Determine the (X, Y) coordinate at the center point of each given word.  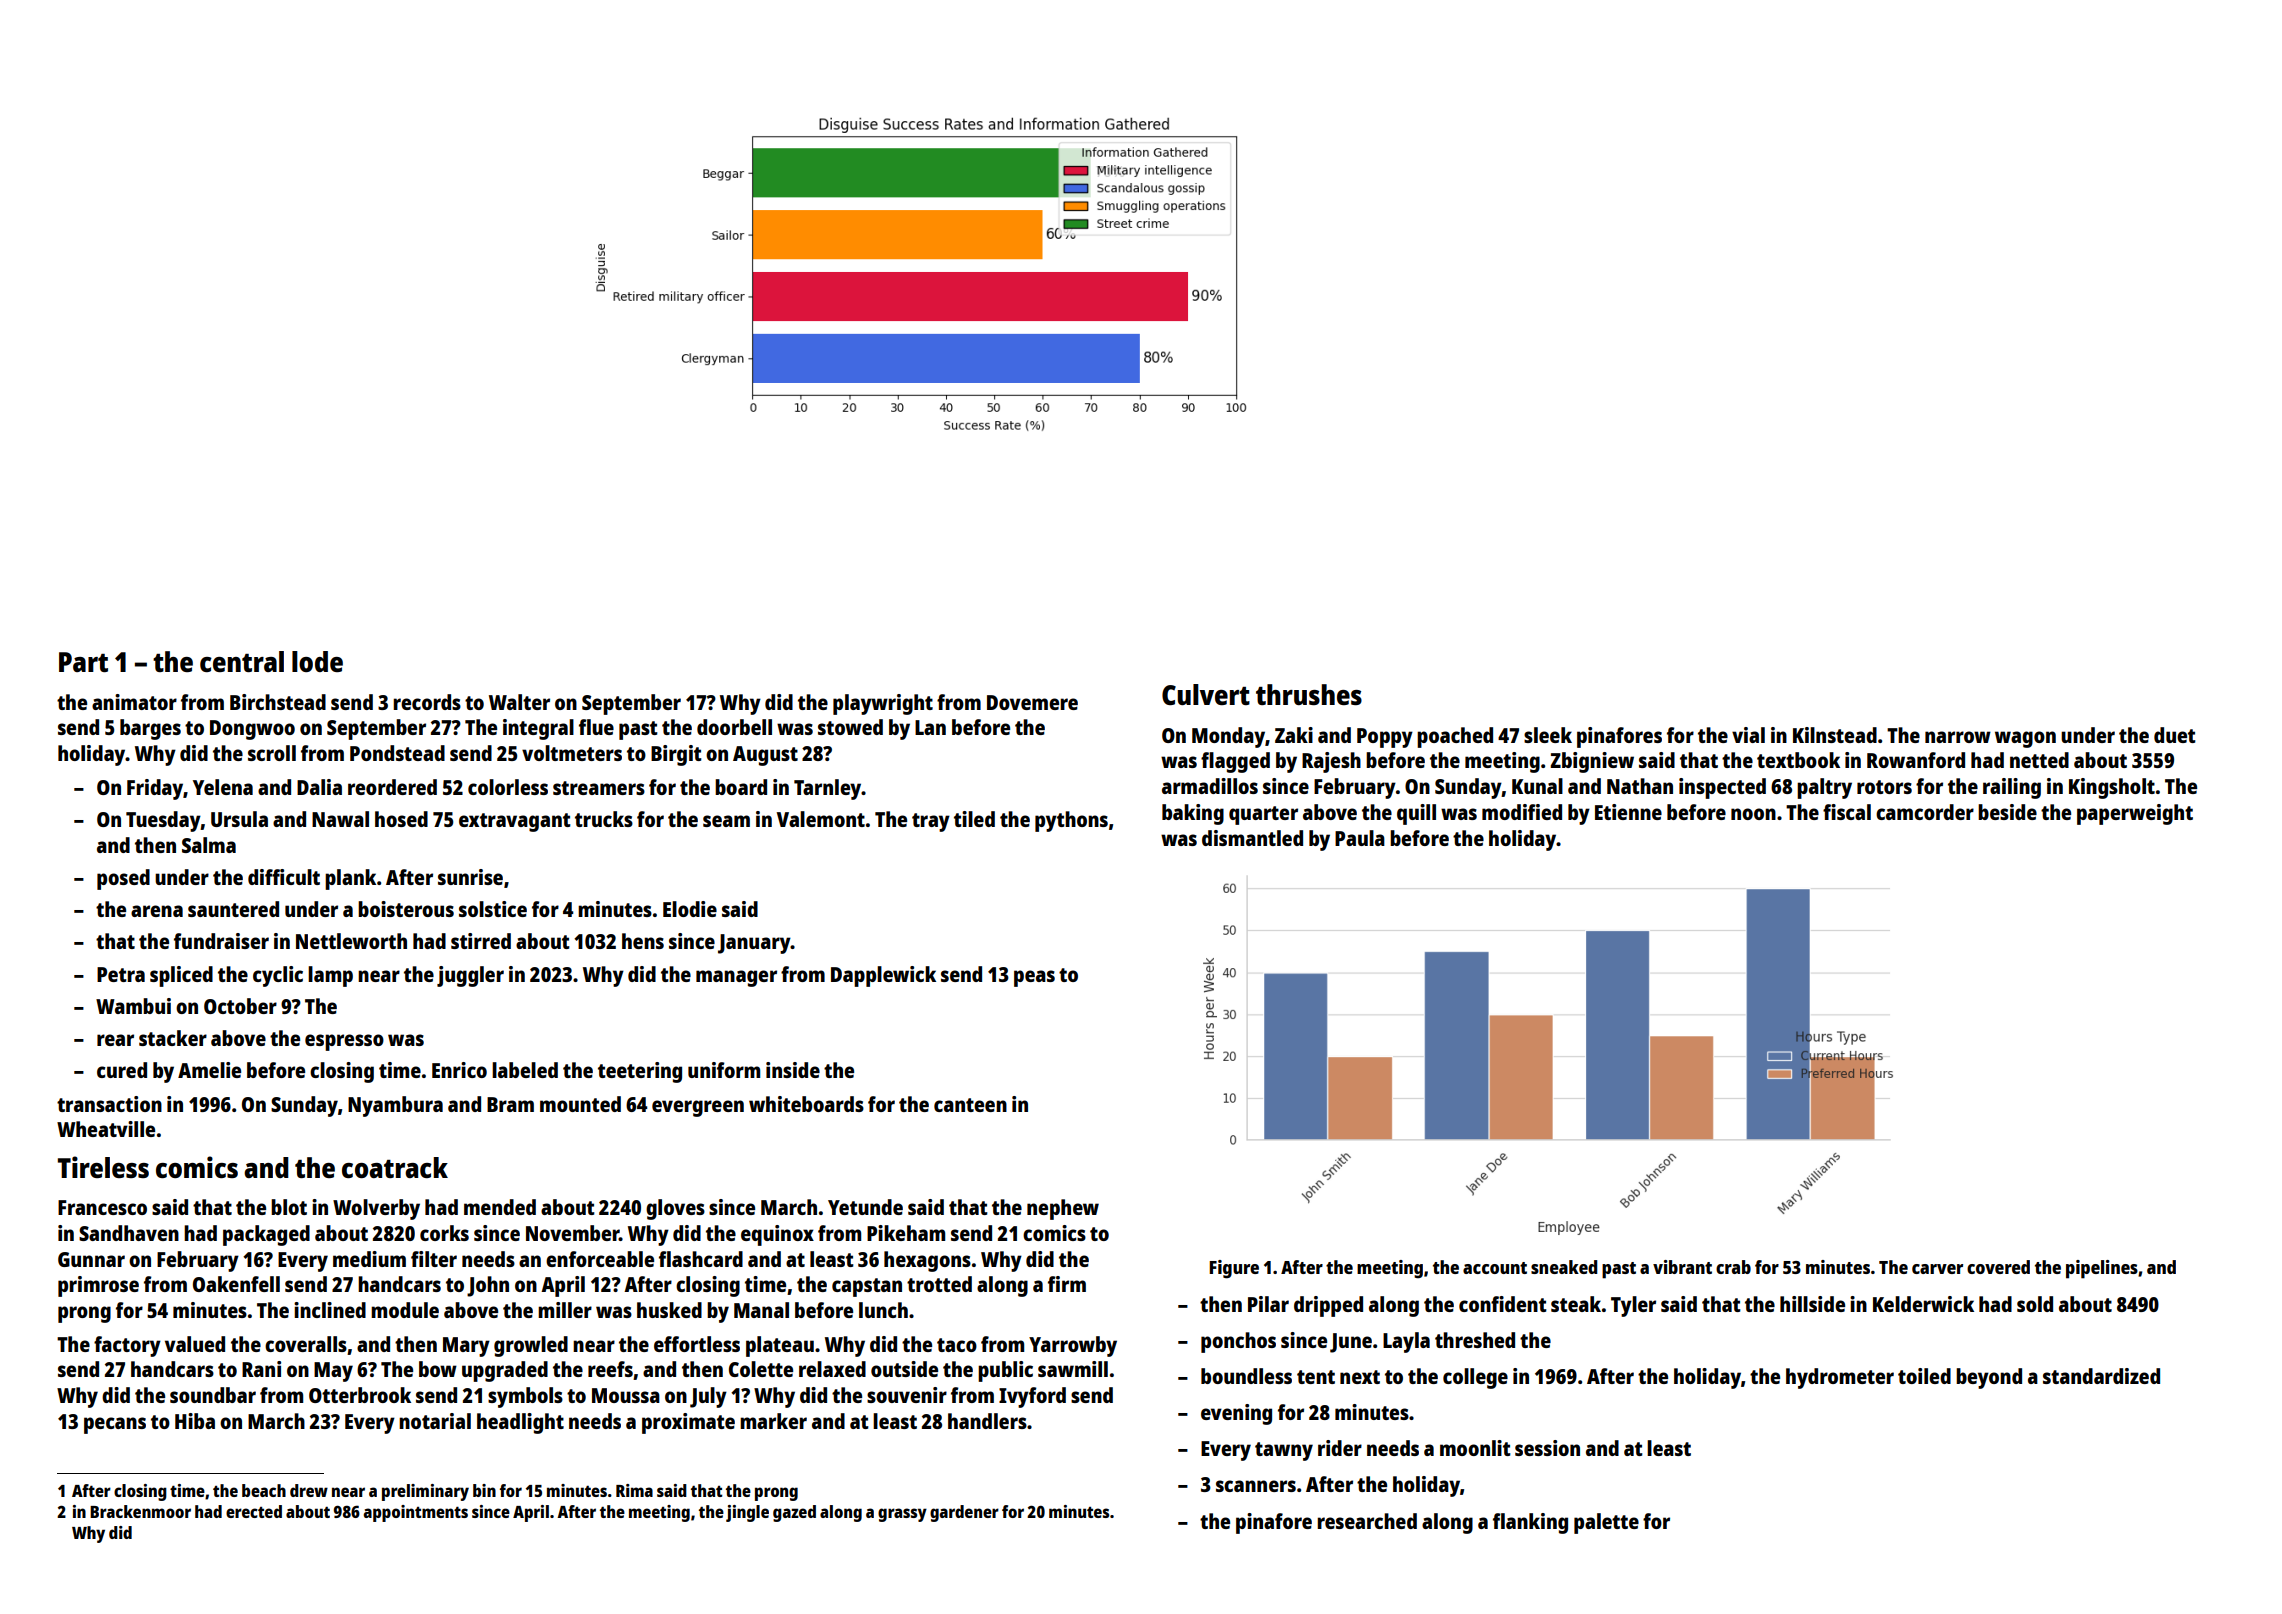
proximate (688, 1423)
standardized (2101, 1376)
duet (2175, 735)
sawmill (1073, 1369)
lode (317, 661)
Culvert (1206, 694)
